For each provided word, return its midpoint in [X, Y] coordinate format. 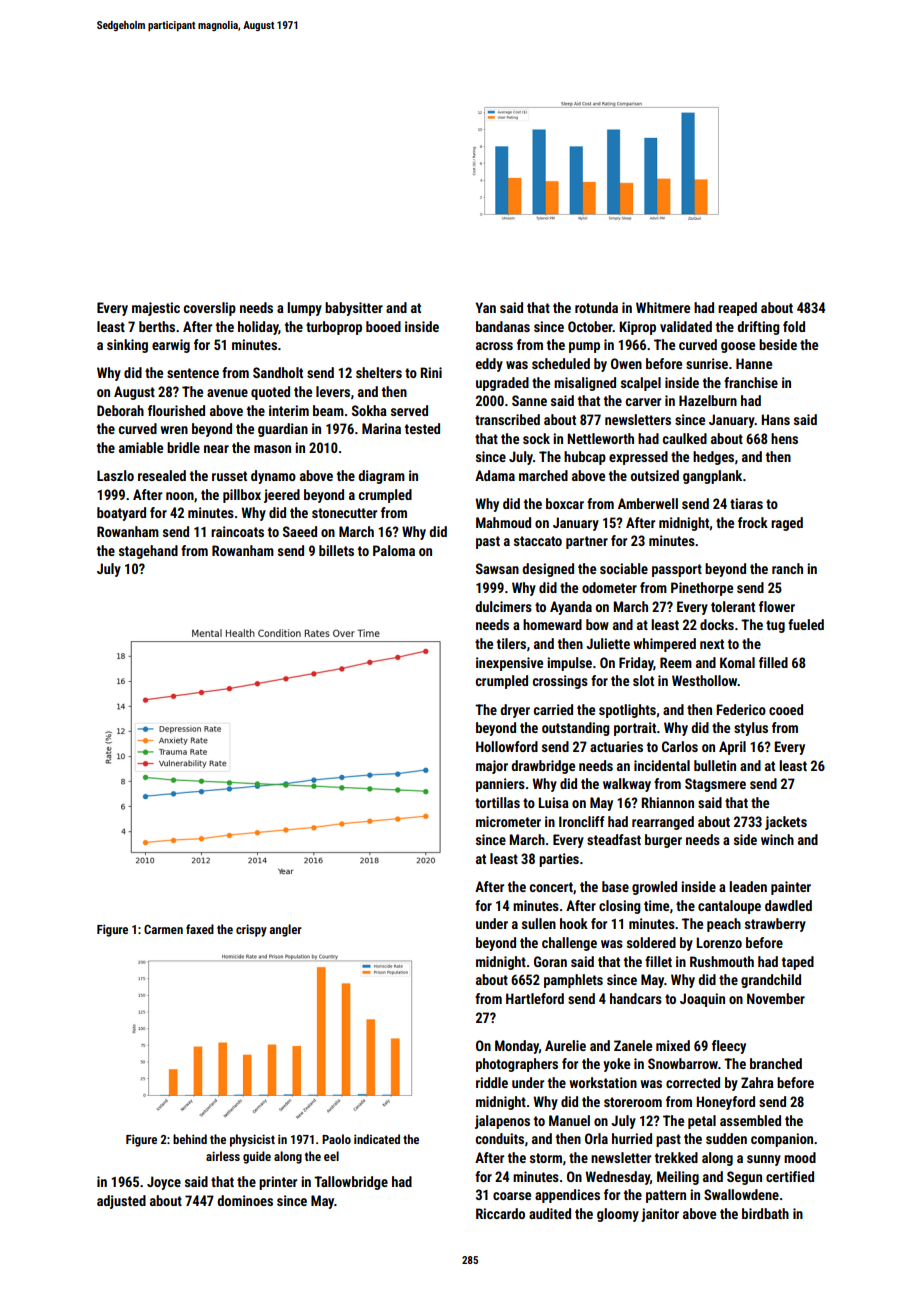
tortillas [497, 802]
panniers [500, 785]
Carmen [163, 929]
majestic [156, 309]
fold [794, 326]
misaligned [585, 384]
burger [663, 841]
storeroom [633, 1102]
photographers [517, 1065]
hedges [713, 458]
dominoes [245, 1200]
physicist [252, 1140]
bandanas [503, 326]
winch [777, 839]
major [492, 767]
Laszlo [115, 475]
